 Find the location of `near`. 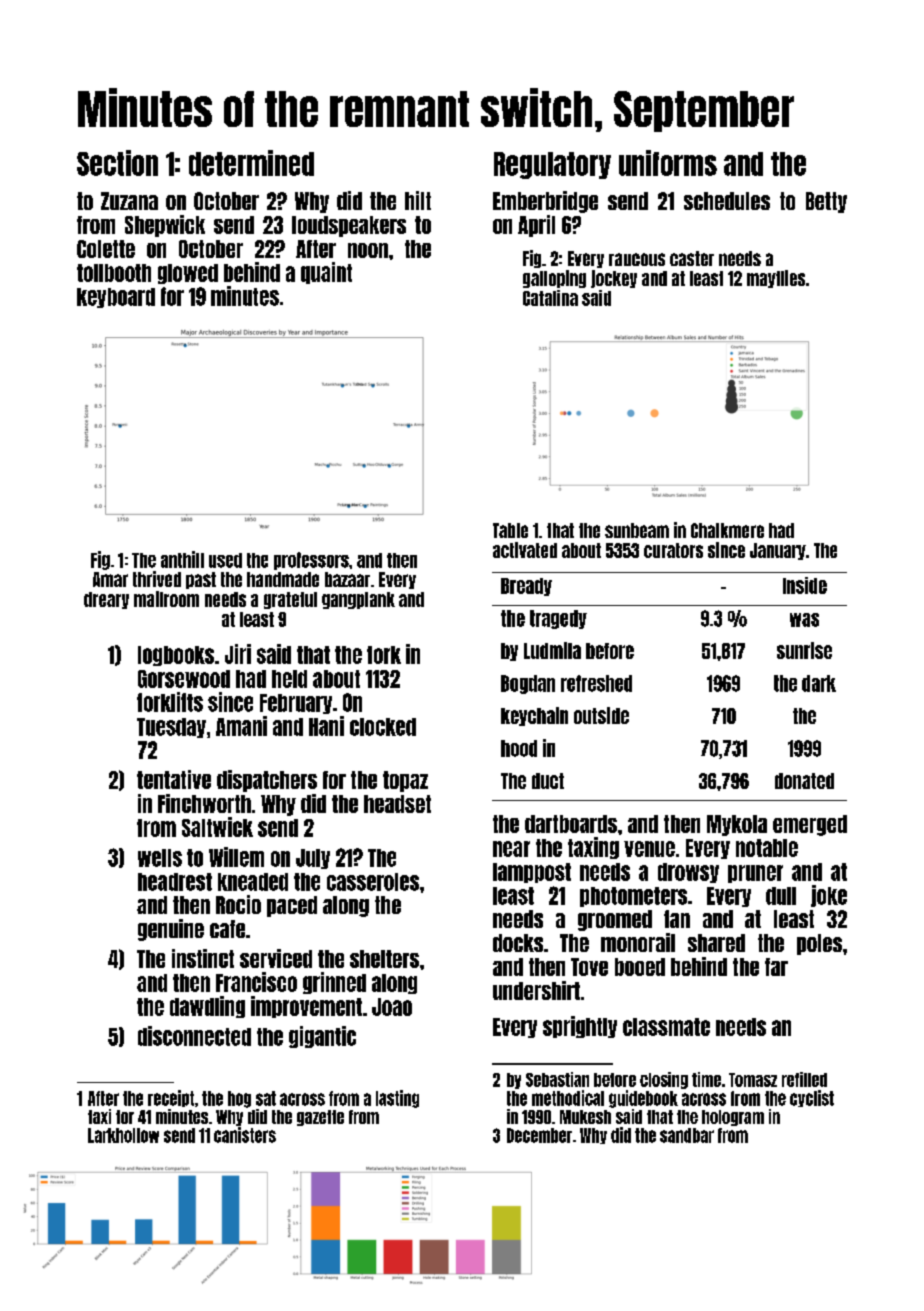

near is located at coordinates (511, 849).
